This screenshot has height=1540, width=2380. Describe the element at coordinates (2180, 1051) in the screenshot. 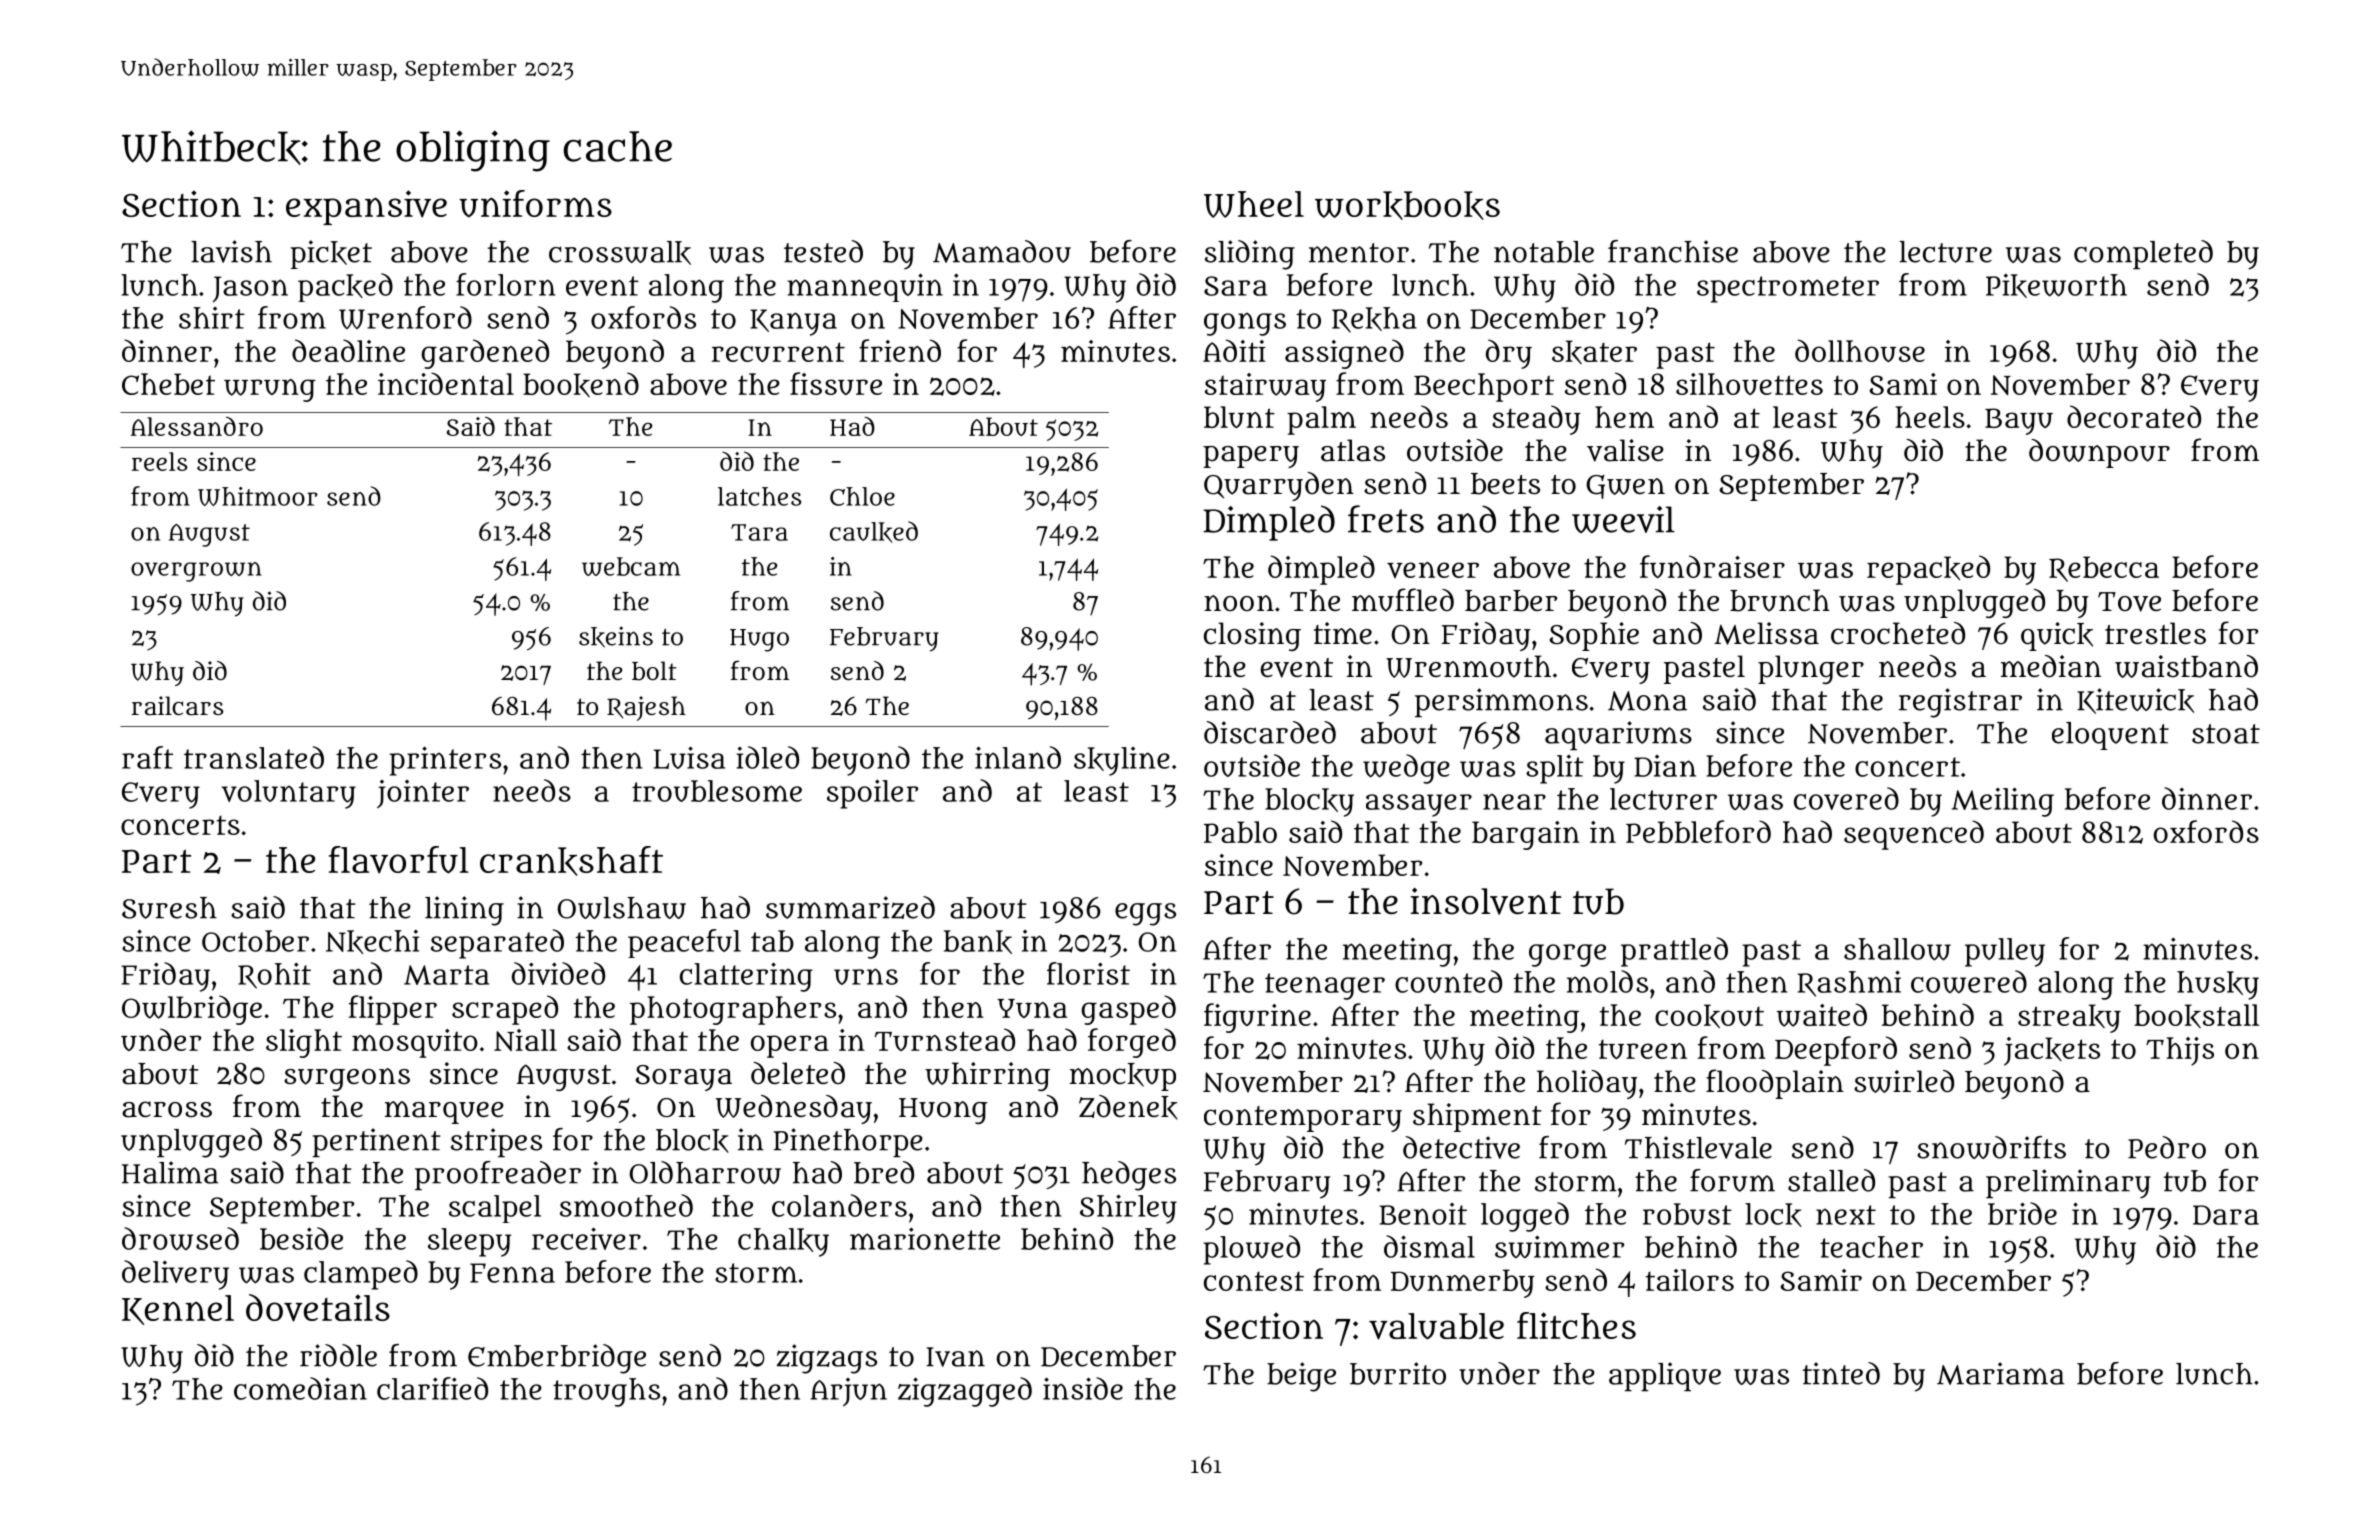

I see `Thijs` at that location.
